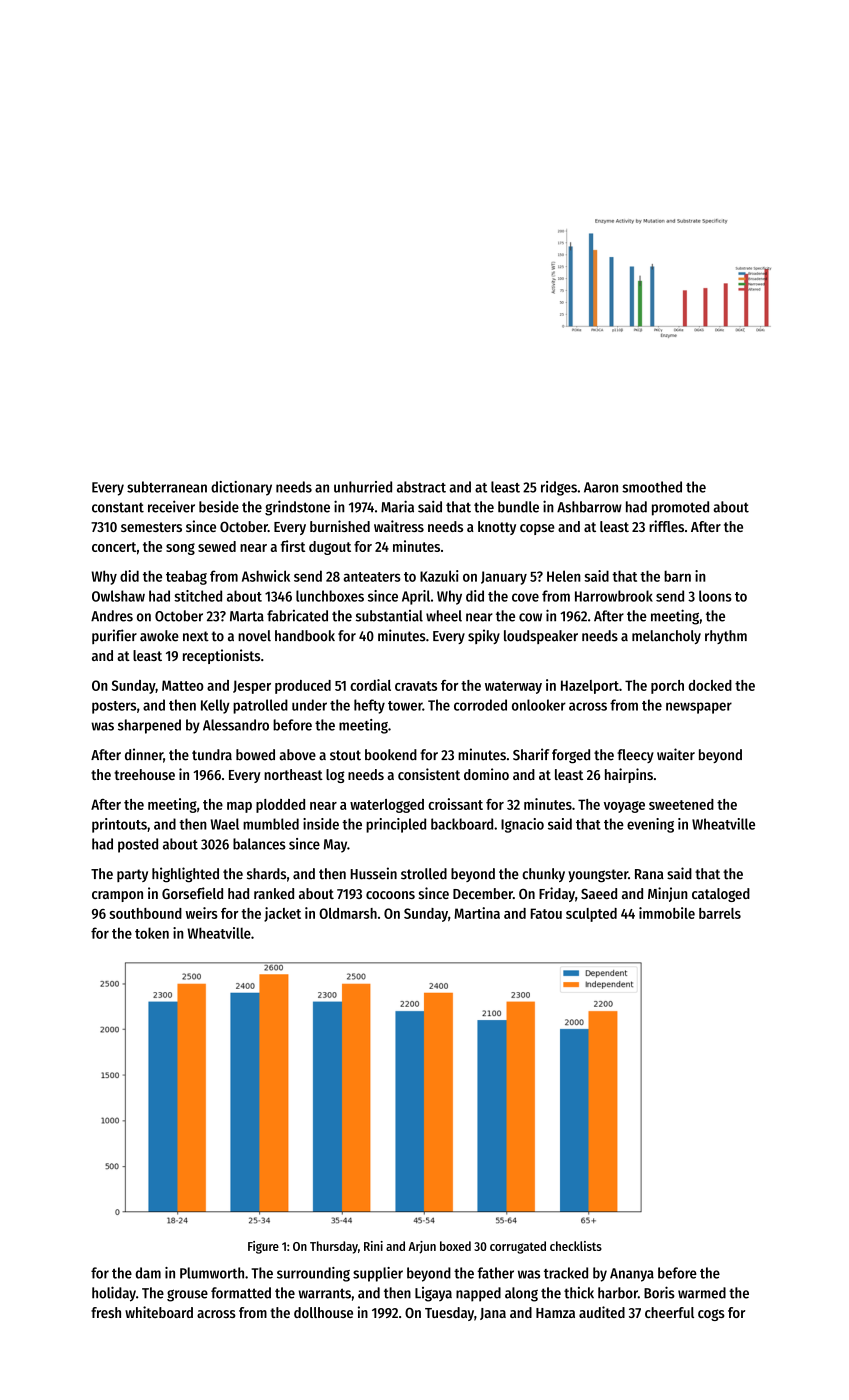 This document has width=849, height=1400. What do you see at coordinates (263, 1247) in the document?
I see `Figure` at bounding box center [263, 1247].
